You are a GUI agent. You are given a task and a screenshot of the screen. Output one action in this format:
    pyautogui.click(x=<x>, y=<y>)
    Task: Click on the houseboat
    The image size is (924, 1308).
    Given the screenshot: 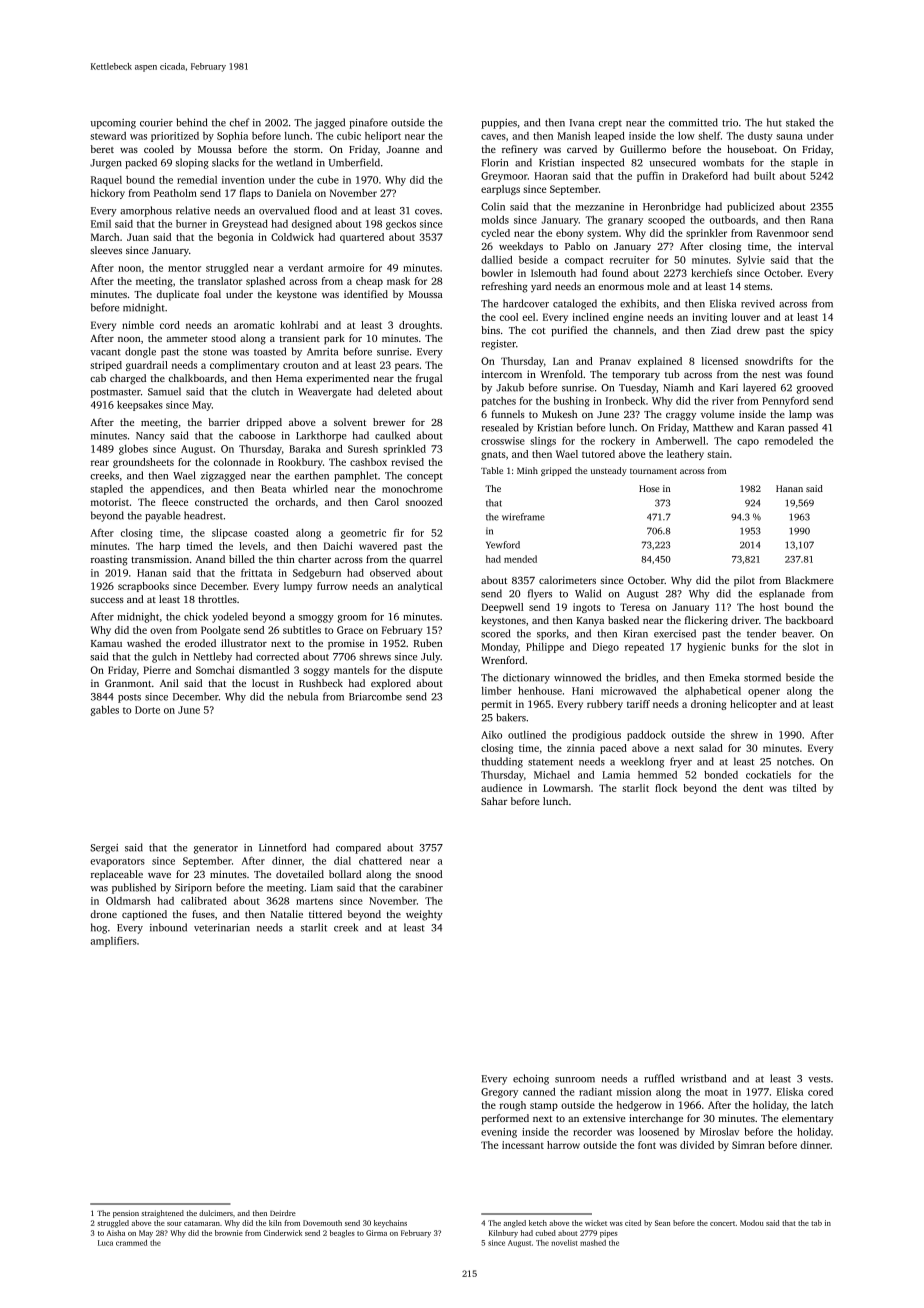 What is the action you would take?
    pyautogui.click(x=750, y=149)
